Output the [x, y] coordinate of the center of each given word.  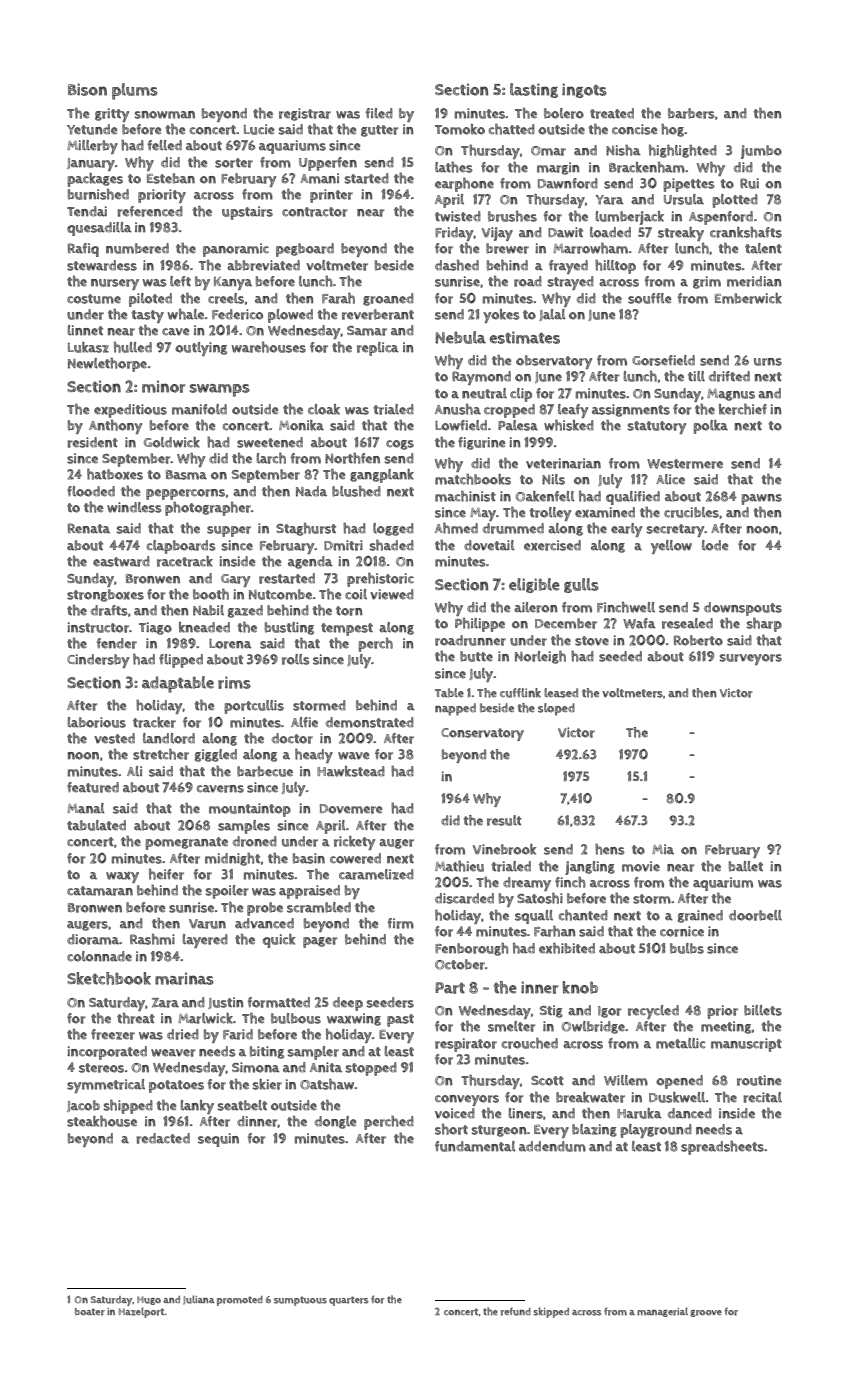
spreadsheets [722, 1148]
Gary [235, 580]
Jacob [83, 1106]
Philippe [480, 625]
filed [379, 113]
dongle [335, 1122]
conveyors [467, 1100]
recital [762, 1097]
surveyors [751, 659]
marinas [184, 978]
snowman [165, 115]
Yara [609, 200]
